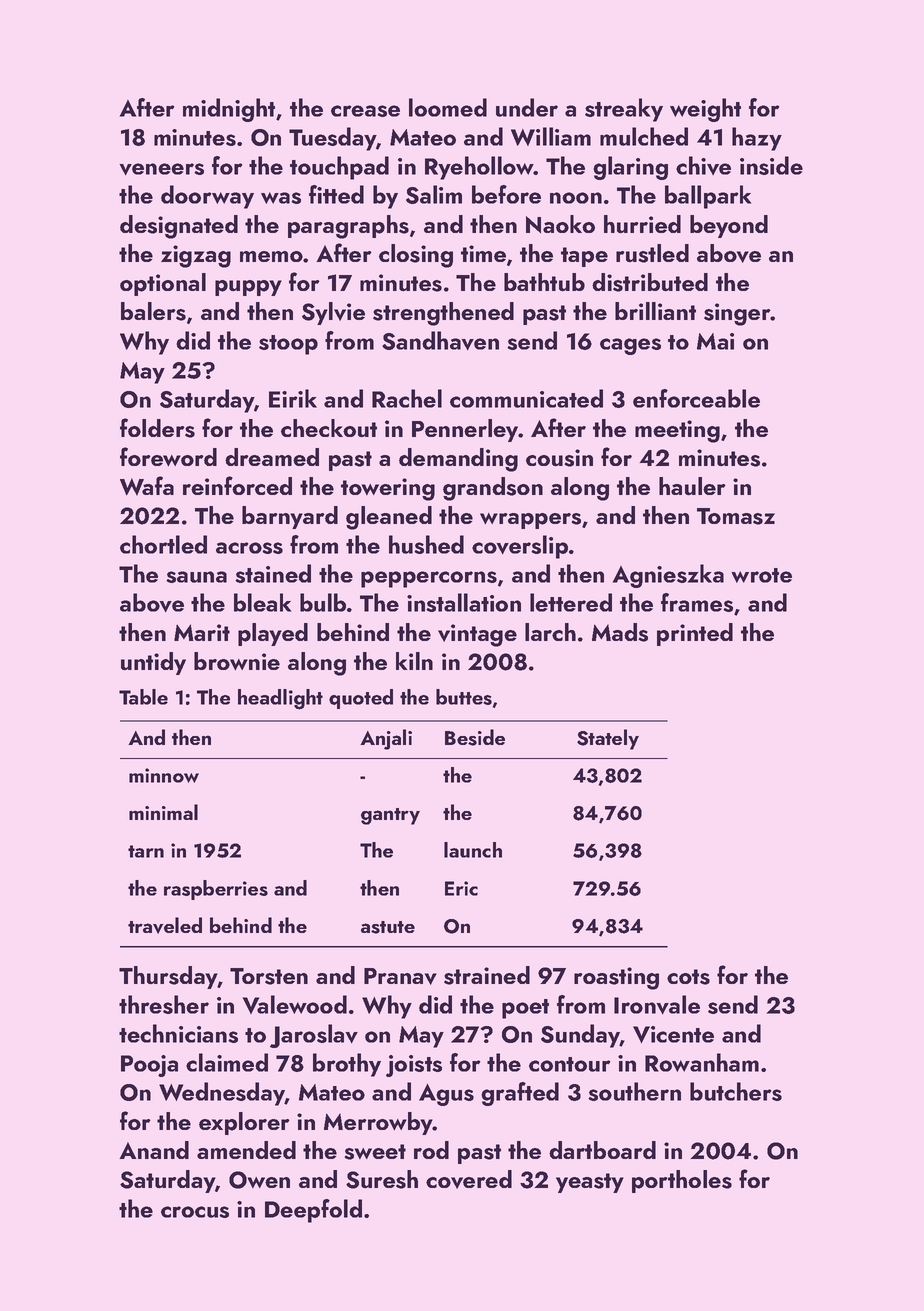 This screenshot has height=1311, width=924. What do you see at coordinates (473, 850) in the screenshot?
I see `launch` at bounding box center [473, 850].
